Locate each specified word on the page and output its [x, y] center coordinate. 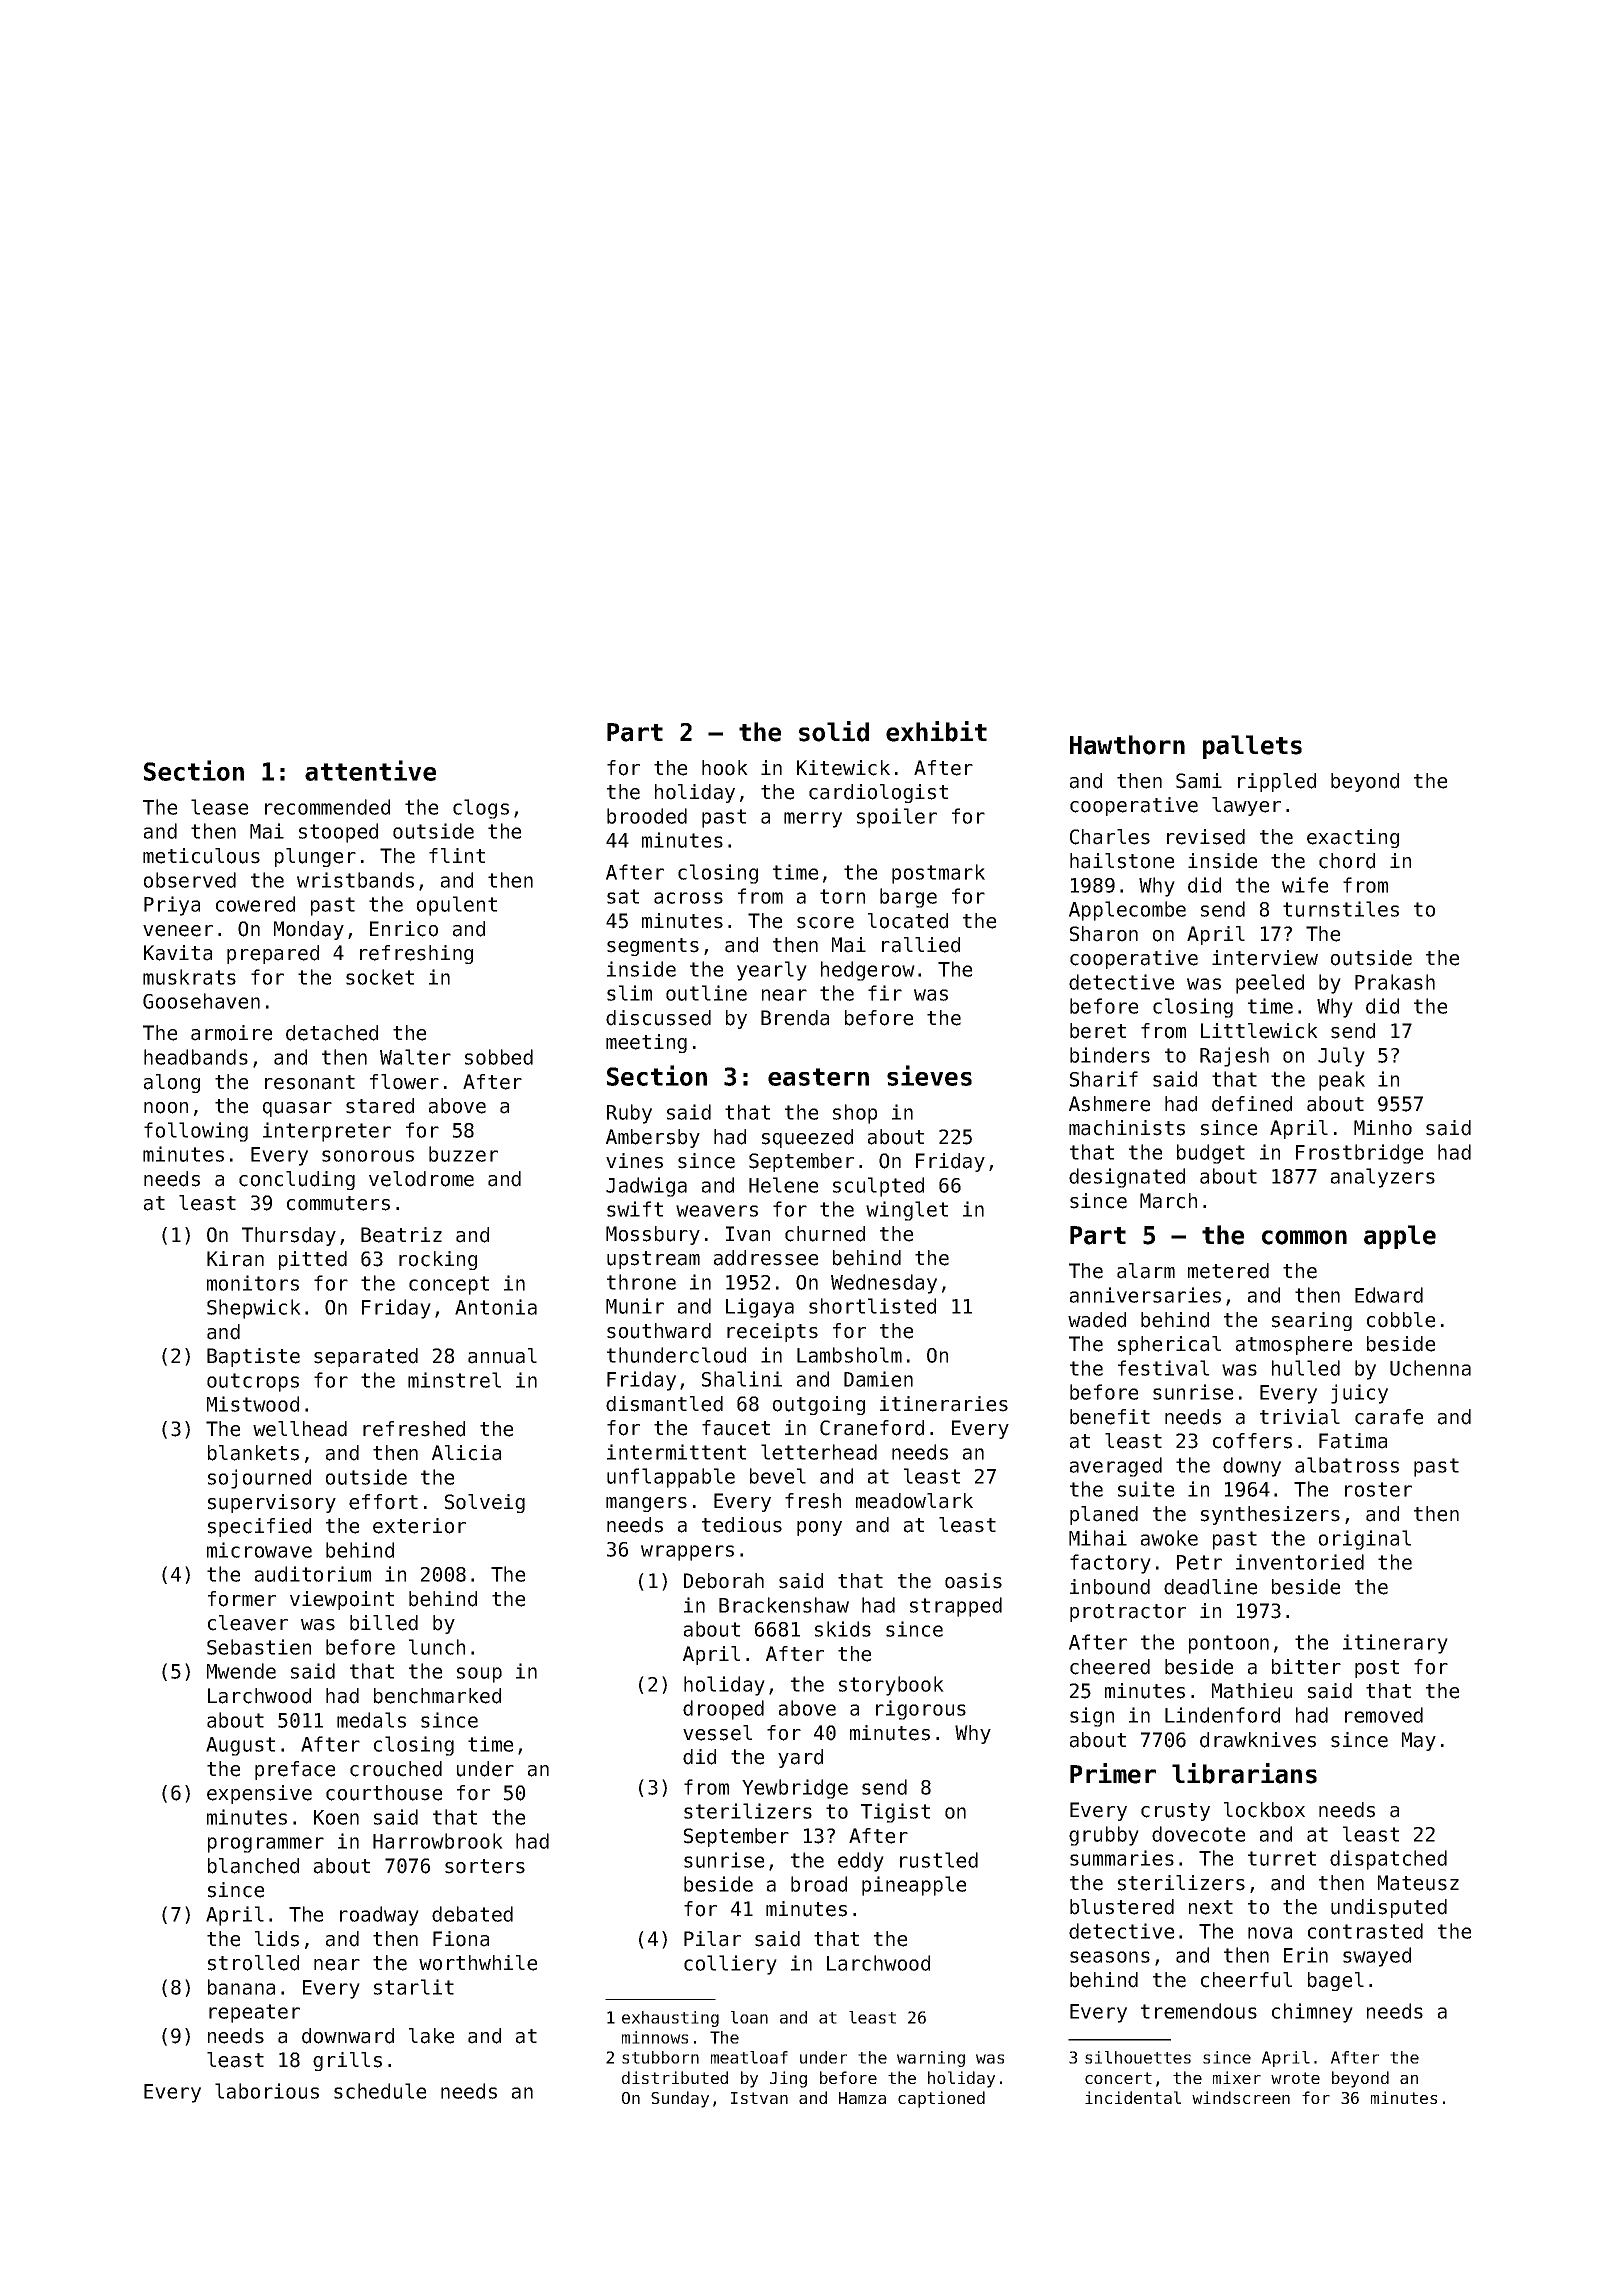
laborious [267, 2091]
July [1341, 1057]
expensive [259, 1794]
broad [819, 1884]
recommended [327, 807]
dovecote [1198, 1834]
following [196, 1132]
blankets [253, 1453]
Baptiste [253, 1357]
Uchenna [1430, 1368]
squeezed [807, 1138]
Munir [635, 1306]
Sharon [1104, 934]
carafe [1389, 1417]
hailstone [1122, 861]
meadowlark [914, 1501]
